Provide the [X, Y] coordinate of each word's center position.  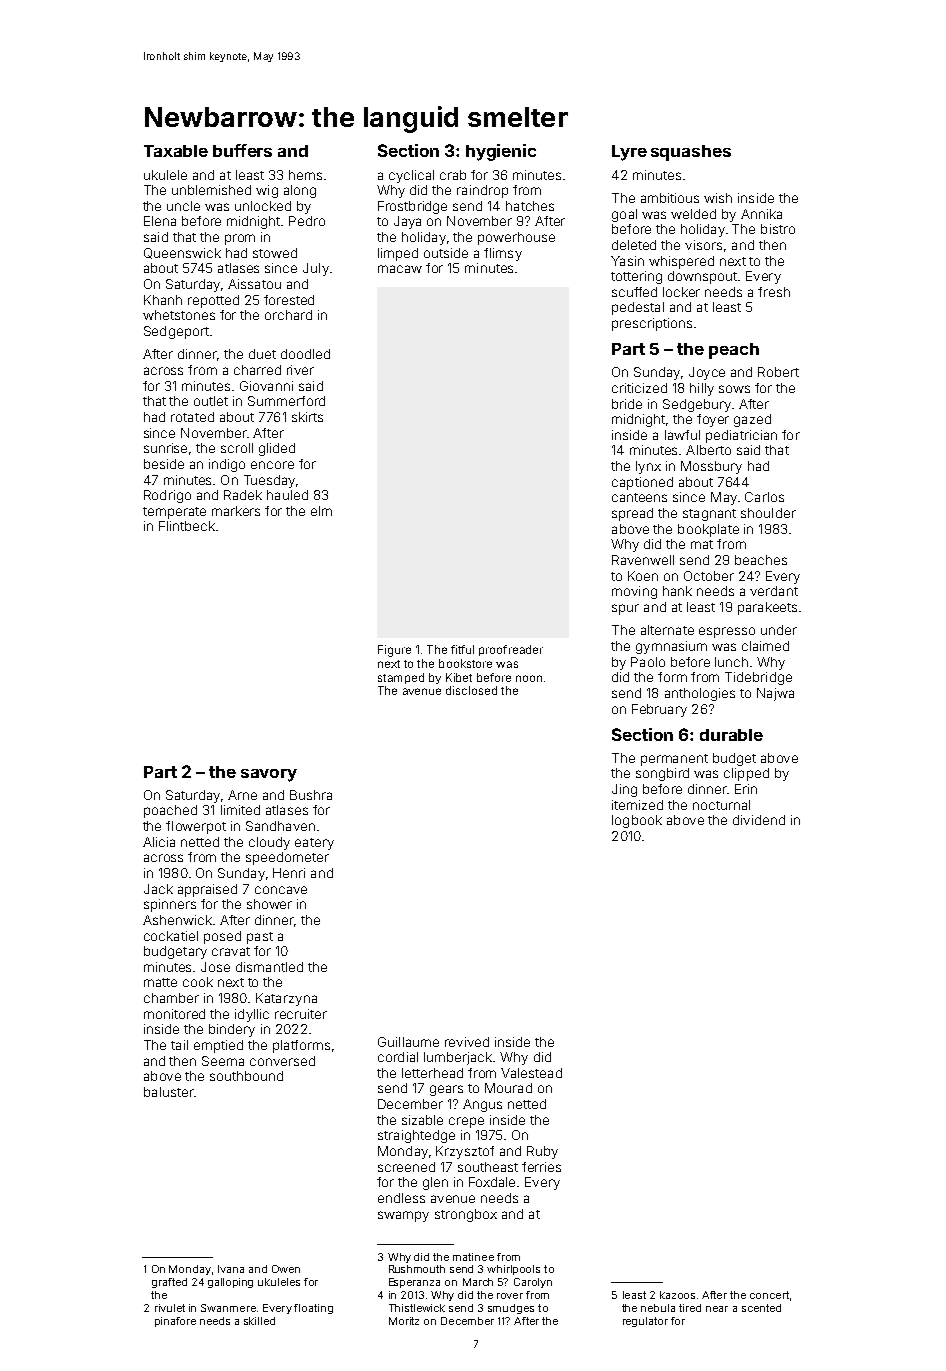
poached [170, 811]
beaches [761, 560]
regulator [645, 1322]
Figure [394, 651]
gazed [752, 420]
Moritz [404, 1321]
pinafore [175, 1322]
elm [321, 511]
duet [262, 354]
